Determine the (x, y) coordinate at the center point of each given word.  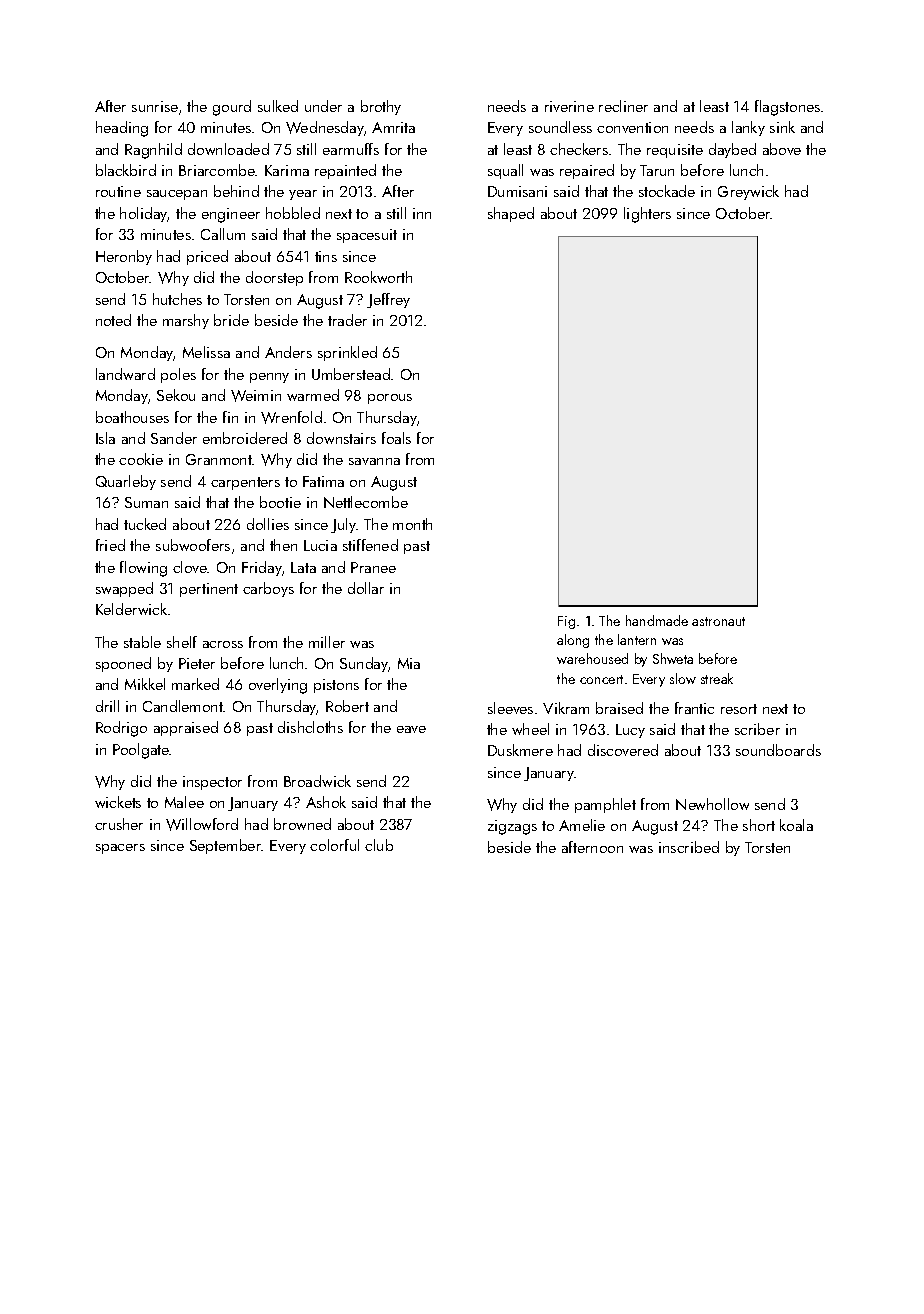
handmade (657, 620)
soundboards (778, 750)
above (782, 149)
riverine (569, 106)
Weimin (256, 396)
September (226, 846)
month (412, 524)
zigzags (512, 827)
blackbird (126, 170)
